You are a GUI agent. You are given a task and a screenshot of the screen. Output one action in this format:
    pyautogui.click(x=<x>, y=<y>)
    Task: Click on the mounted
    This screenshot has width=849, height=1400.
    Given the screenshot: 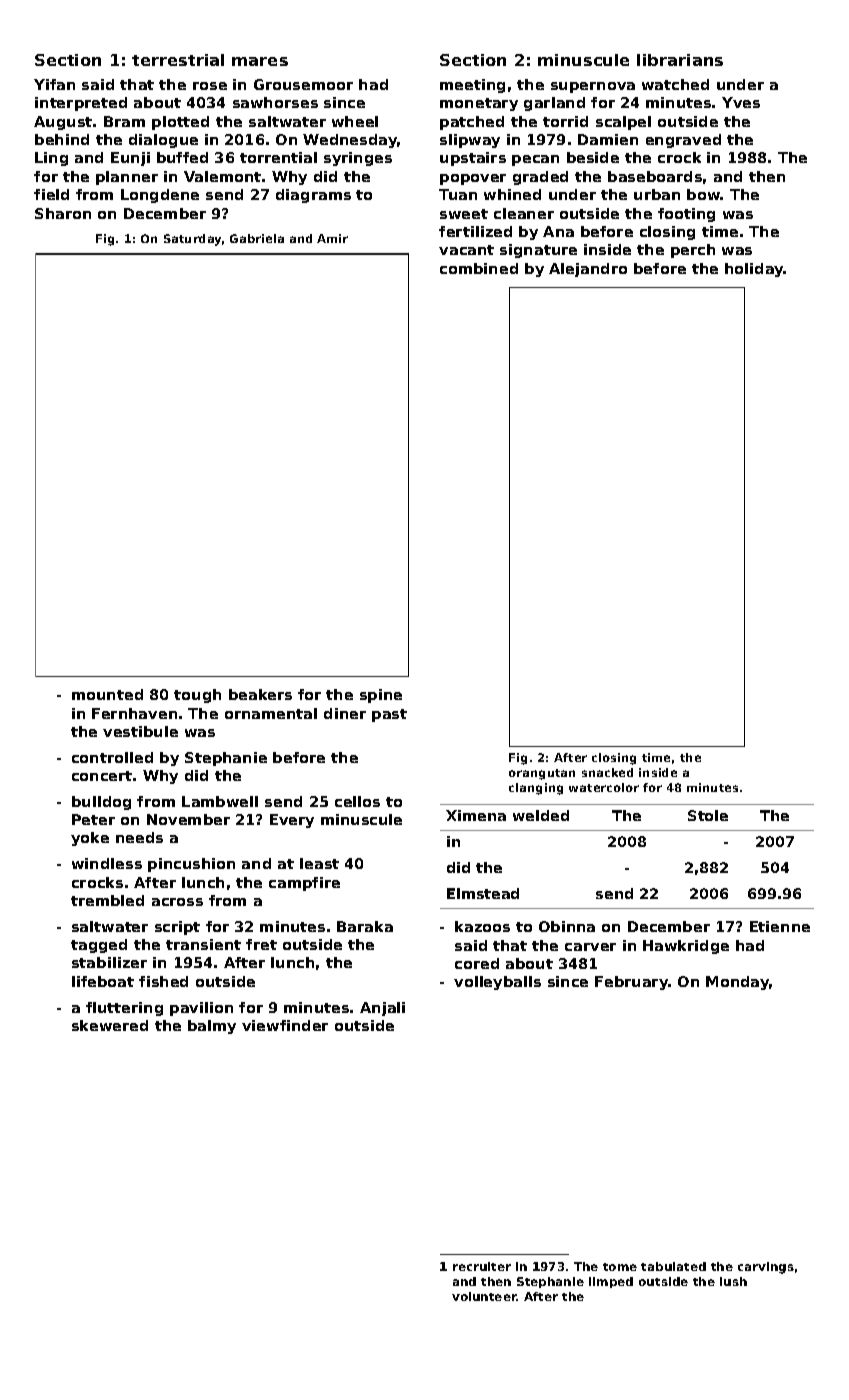 What is the action you would take?
    pyautogui.click(x=107, y=694)
